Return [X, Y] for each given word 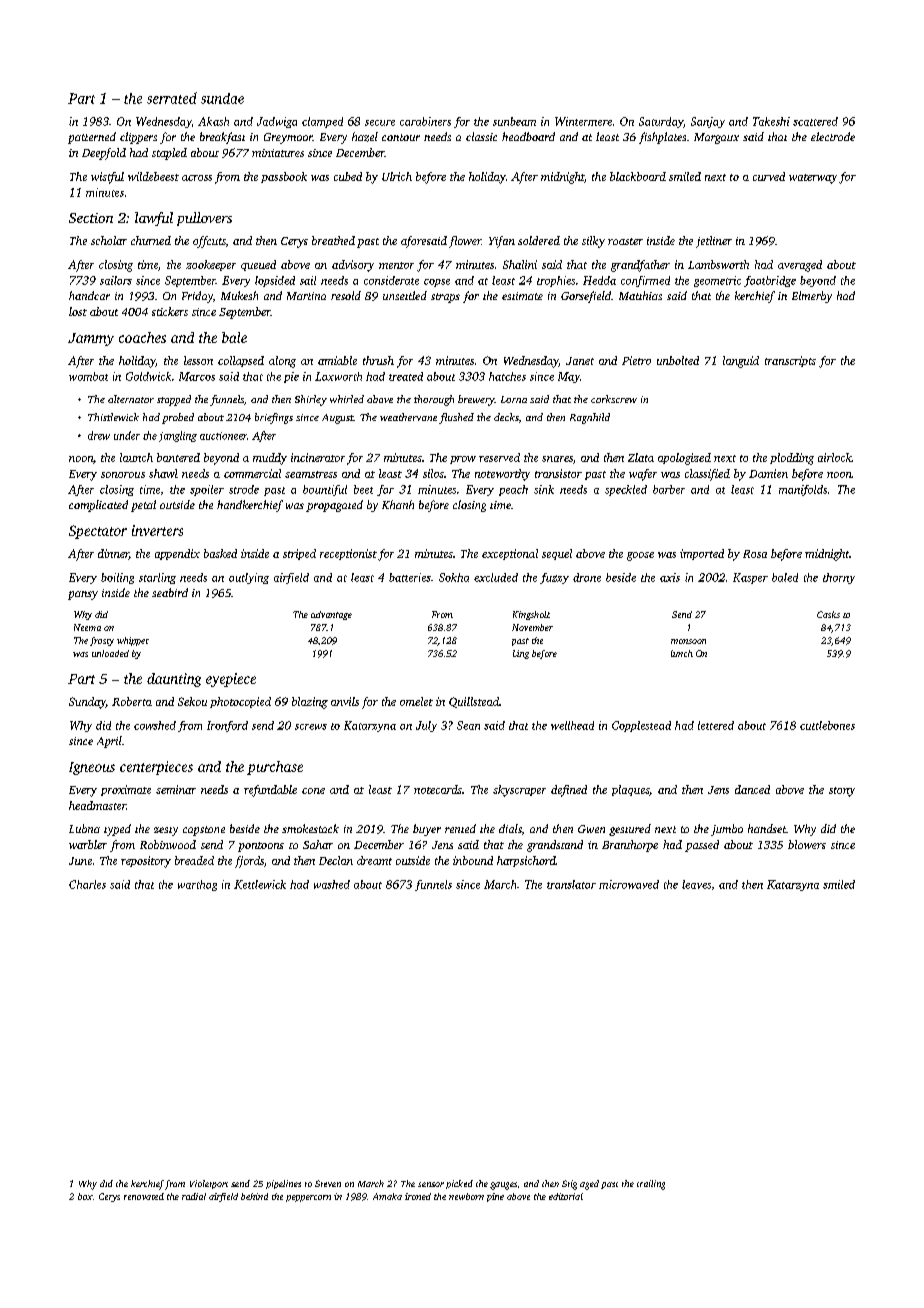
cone [313, 791]
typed [117, 830]
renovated [144, 1196]
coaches [142, 337]
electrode [833, 136]
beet [363, 489]
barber [669, 489]
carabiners [425, 121]
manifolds [803, 490]
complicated [98, 506]
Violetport [209, 1184]
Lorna [514, 399]
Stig [569, 1185]
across [197, 178]
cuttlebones [827, 725]
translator [571, 884]
